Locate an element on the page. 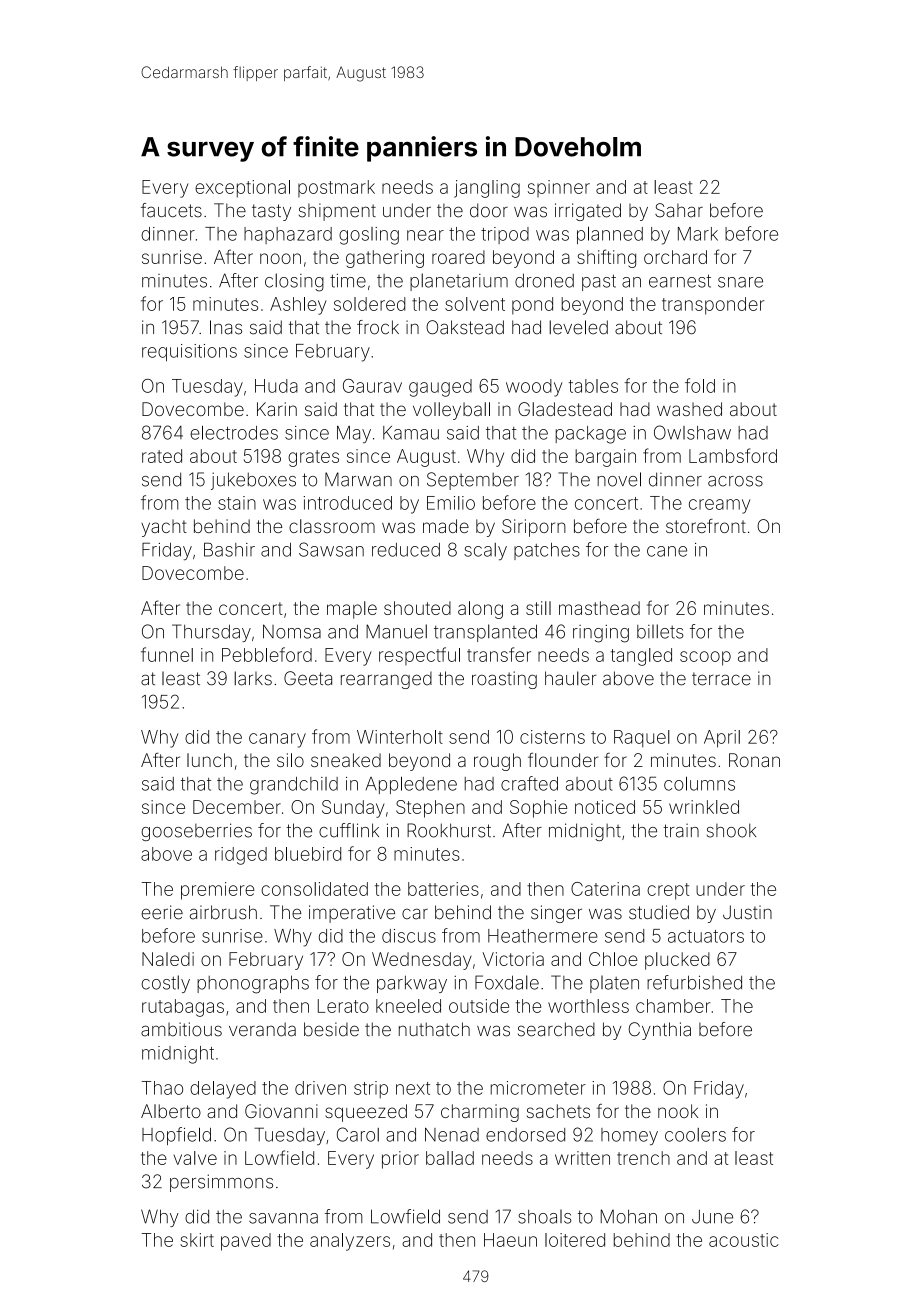 This page has width=924, height=1311. sachets is located at coordinates (558, 1111).
